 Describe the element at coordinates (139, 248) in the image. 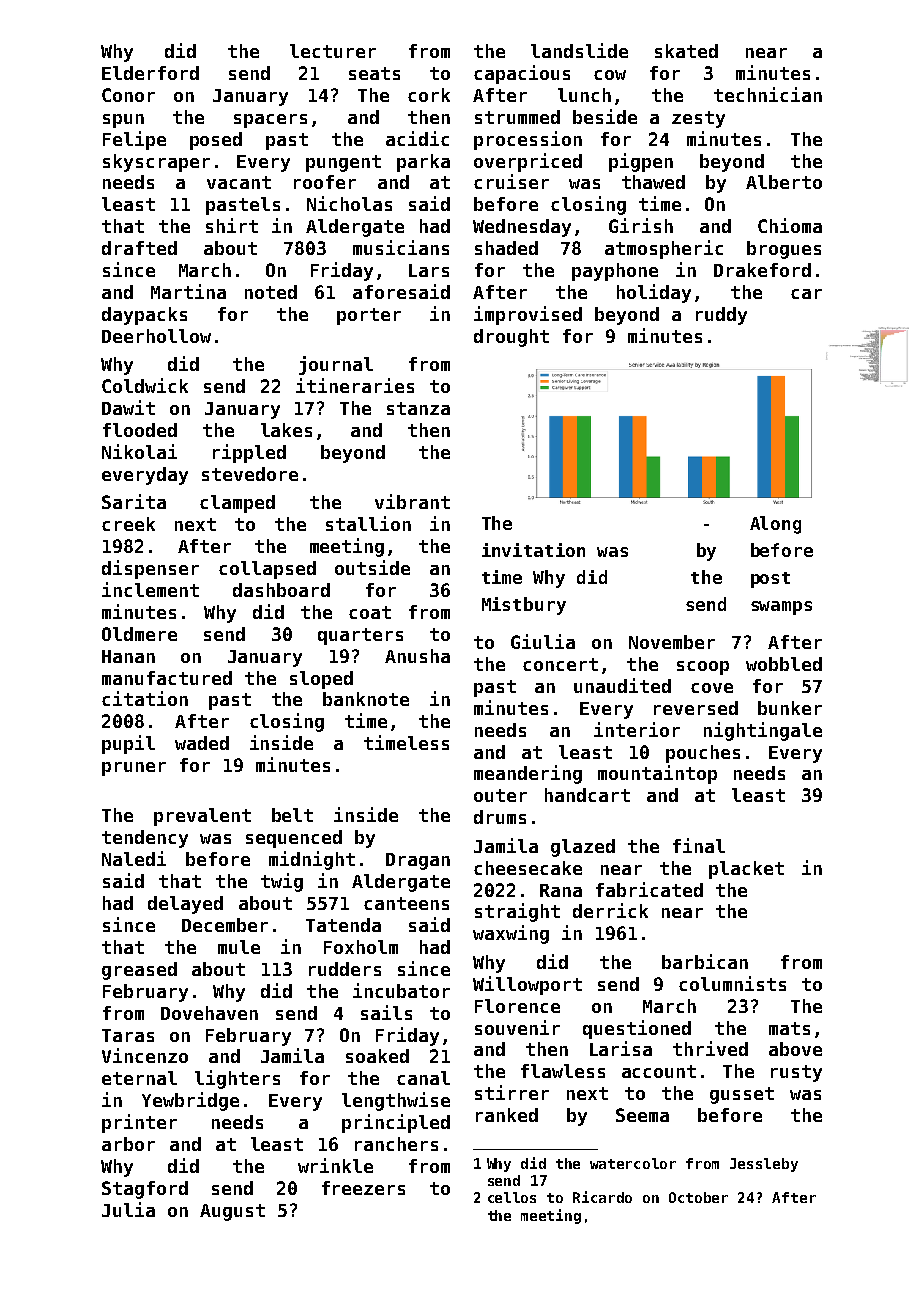

I see `drafted` at that location.
